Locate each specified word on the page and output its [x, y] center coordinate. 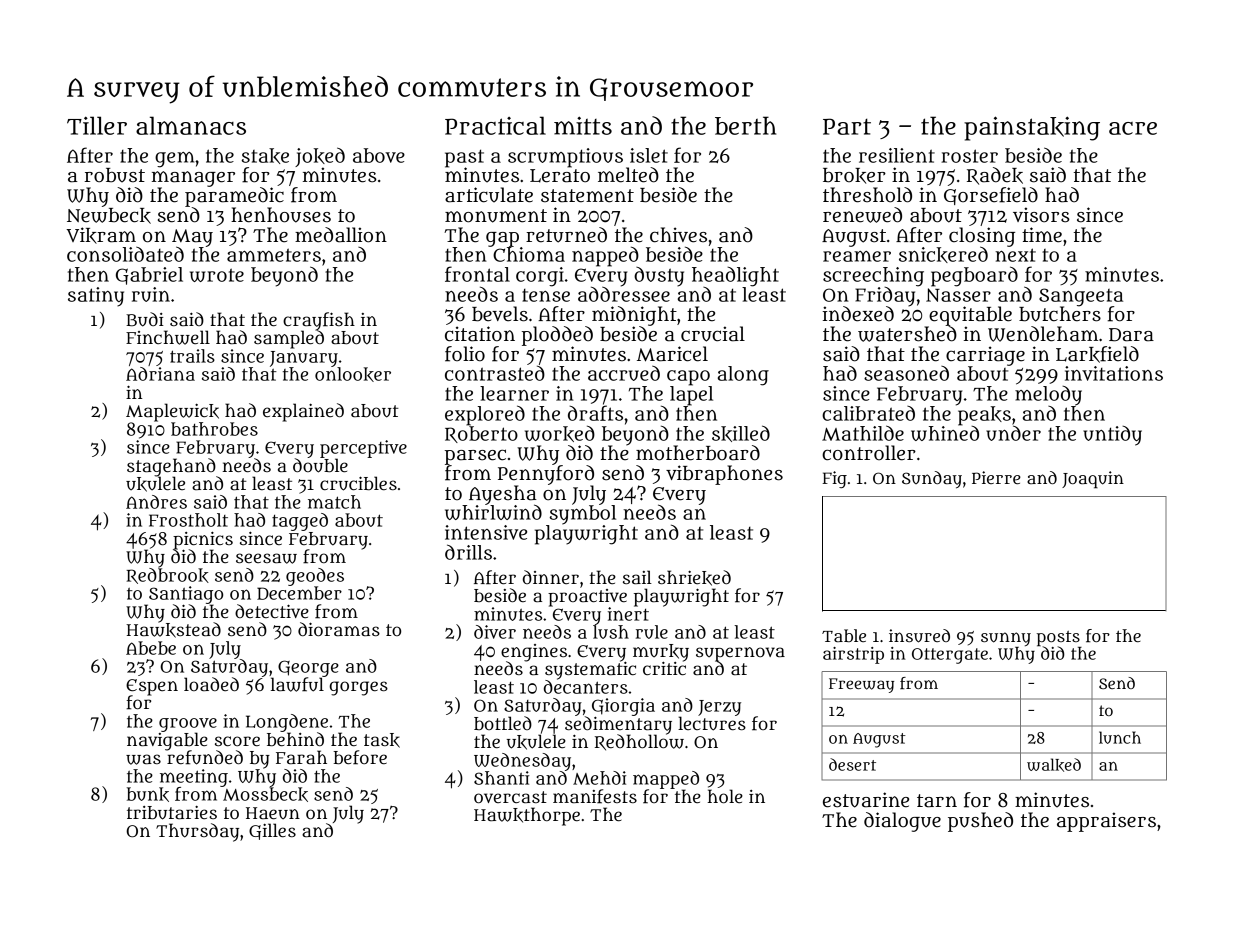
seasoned [906, 373]
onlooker [353, 374]
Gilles [272, 831]
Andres [156, 502]
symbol [583, 515]
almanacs [191, 125]
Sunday [932, 480]
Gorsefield [991, 196]
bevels [500, 314]
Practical [495, 125]
